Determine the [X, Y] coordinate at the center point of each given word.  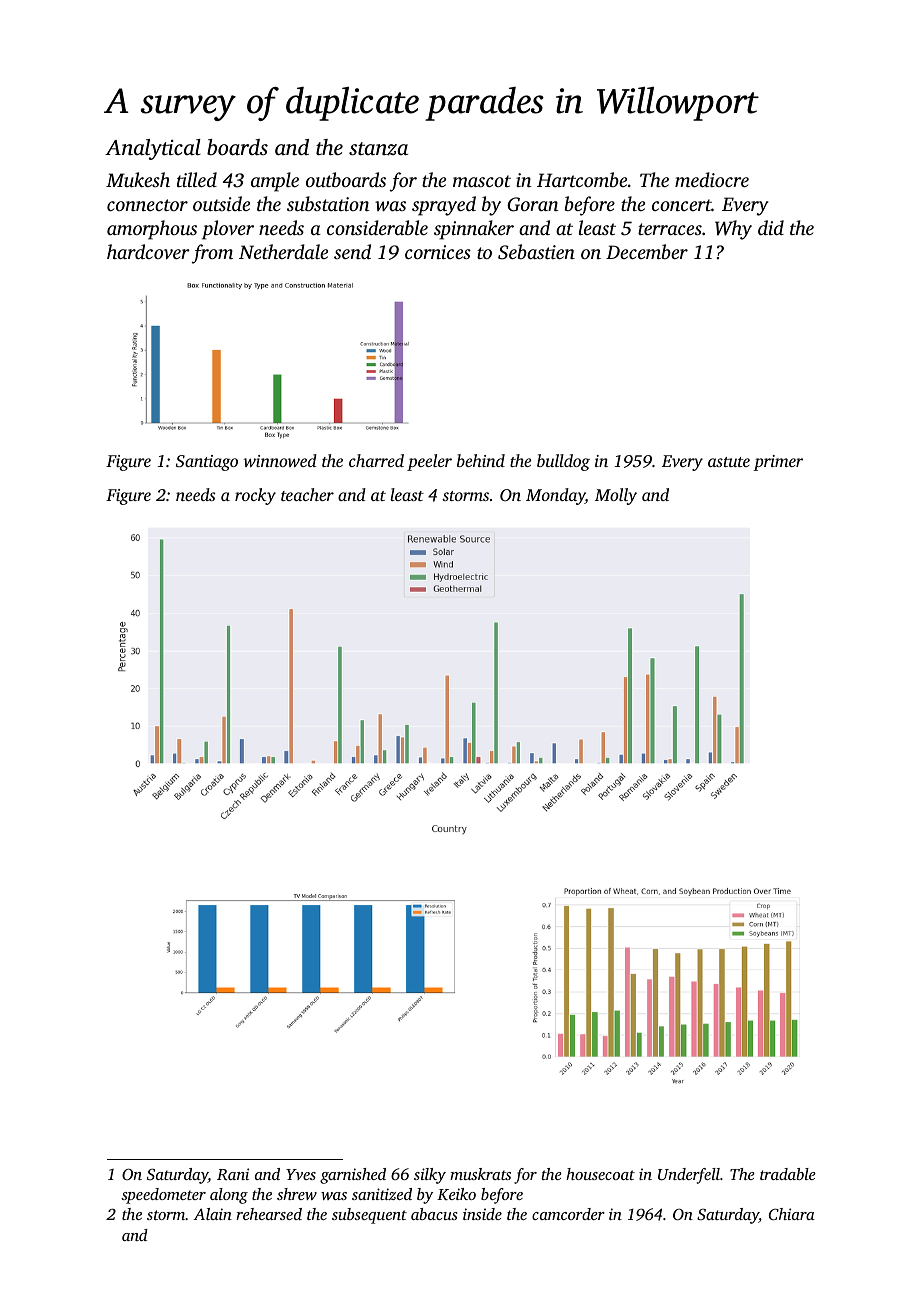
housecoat [600, 1174]
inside [482, 1214]
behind [481, 460]
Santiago [207, 463]
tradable [788, 1174]
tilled [197, 179]
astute [729, 462]
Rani [233, 1174]
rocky [255, 496]
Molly [616, 496]
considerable [377, 227]
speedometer [163, 1196]
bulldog [563, 462]
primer [778, 463]
